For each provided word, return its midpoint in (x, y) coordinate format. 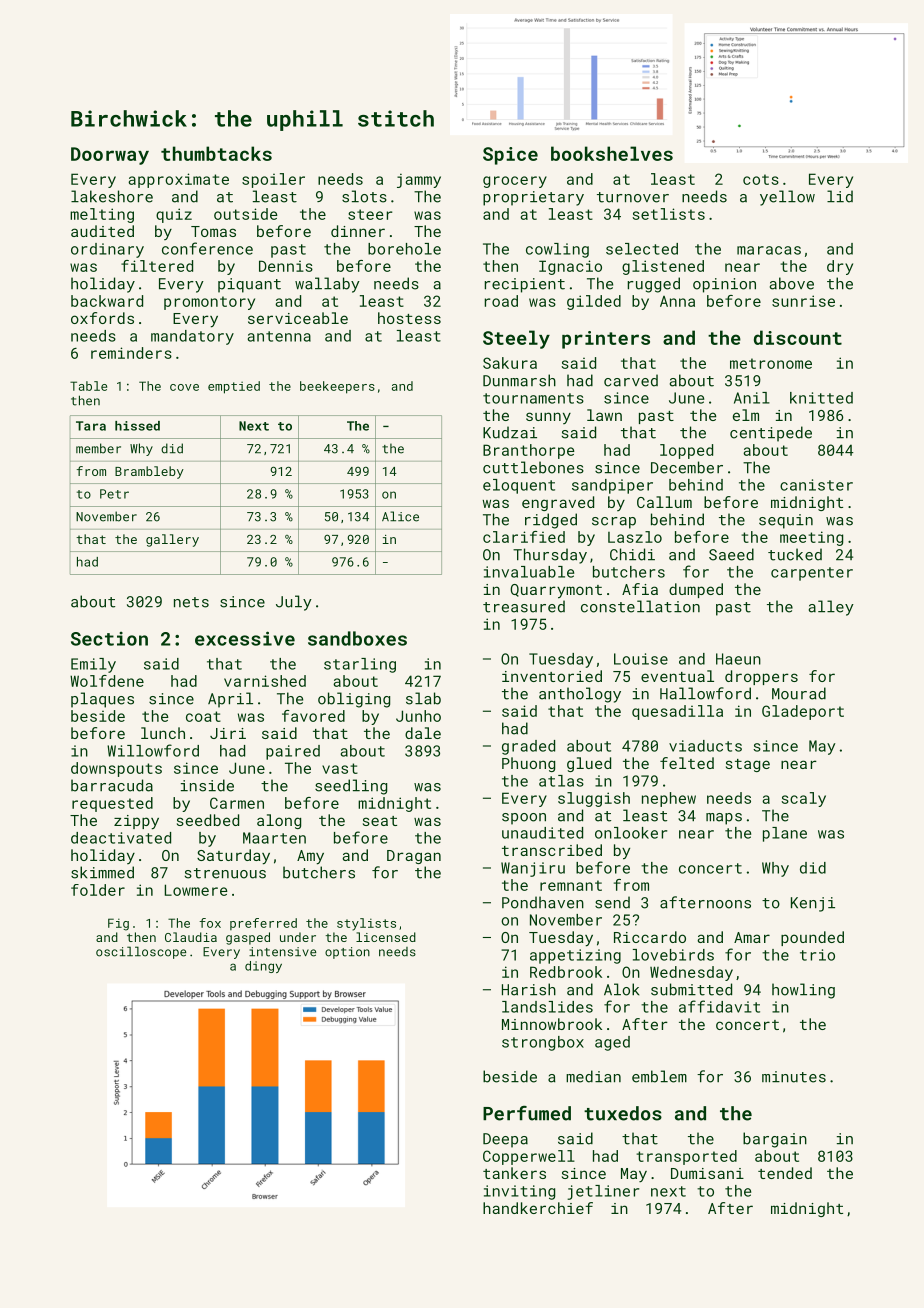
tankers (514, 1173)
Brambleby (149, 472)
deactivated (121, 838)
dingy (263, 967)
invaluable (529, 572)
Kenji (813, 904)
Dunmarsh (519, 380)
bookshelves (612, 153)
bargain (775, 1140)
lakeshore (112, 196)
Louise (641, 659)
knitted (821, 398)
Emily (93, 665)
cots (761, 179)
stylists (366, 924)
